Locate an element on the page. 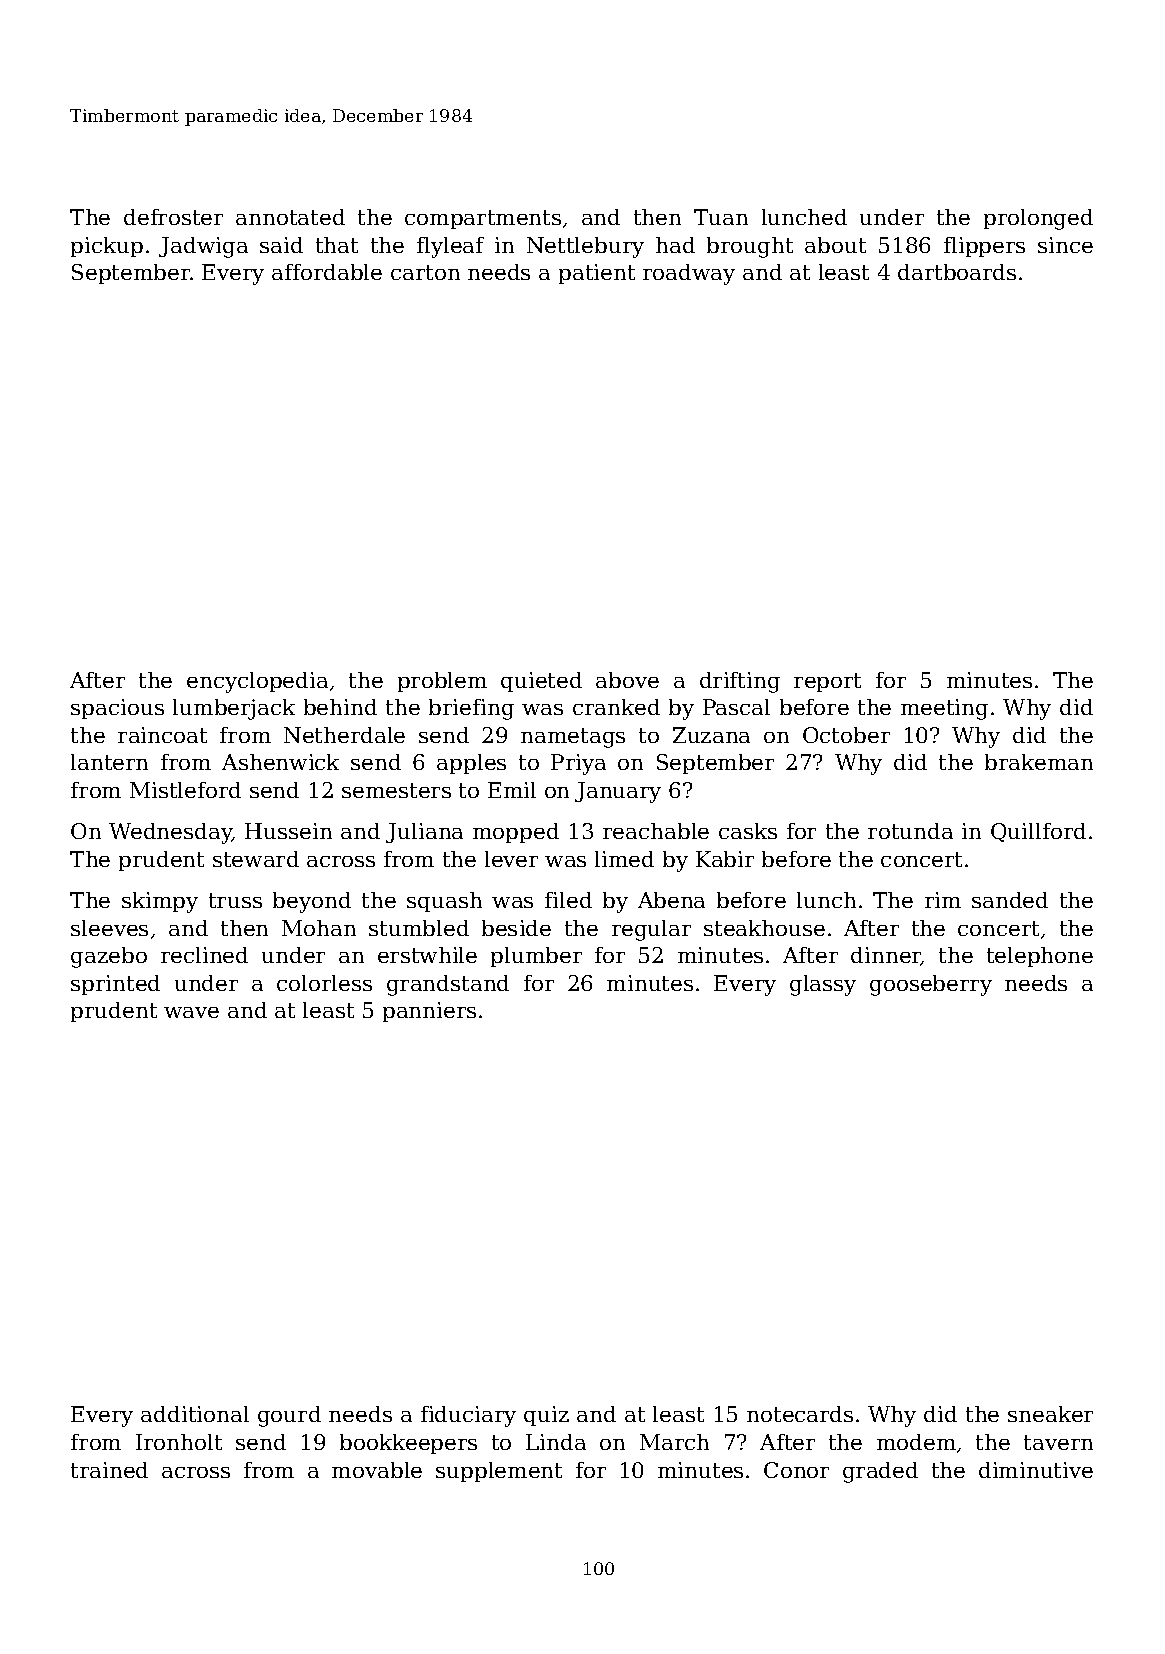  meeting is located at coordinates (944, 709).
